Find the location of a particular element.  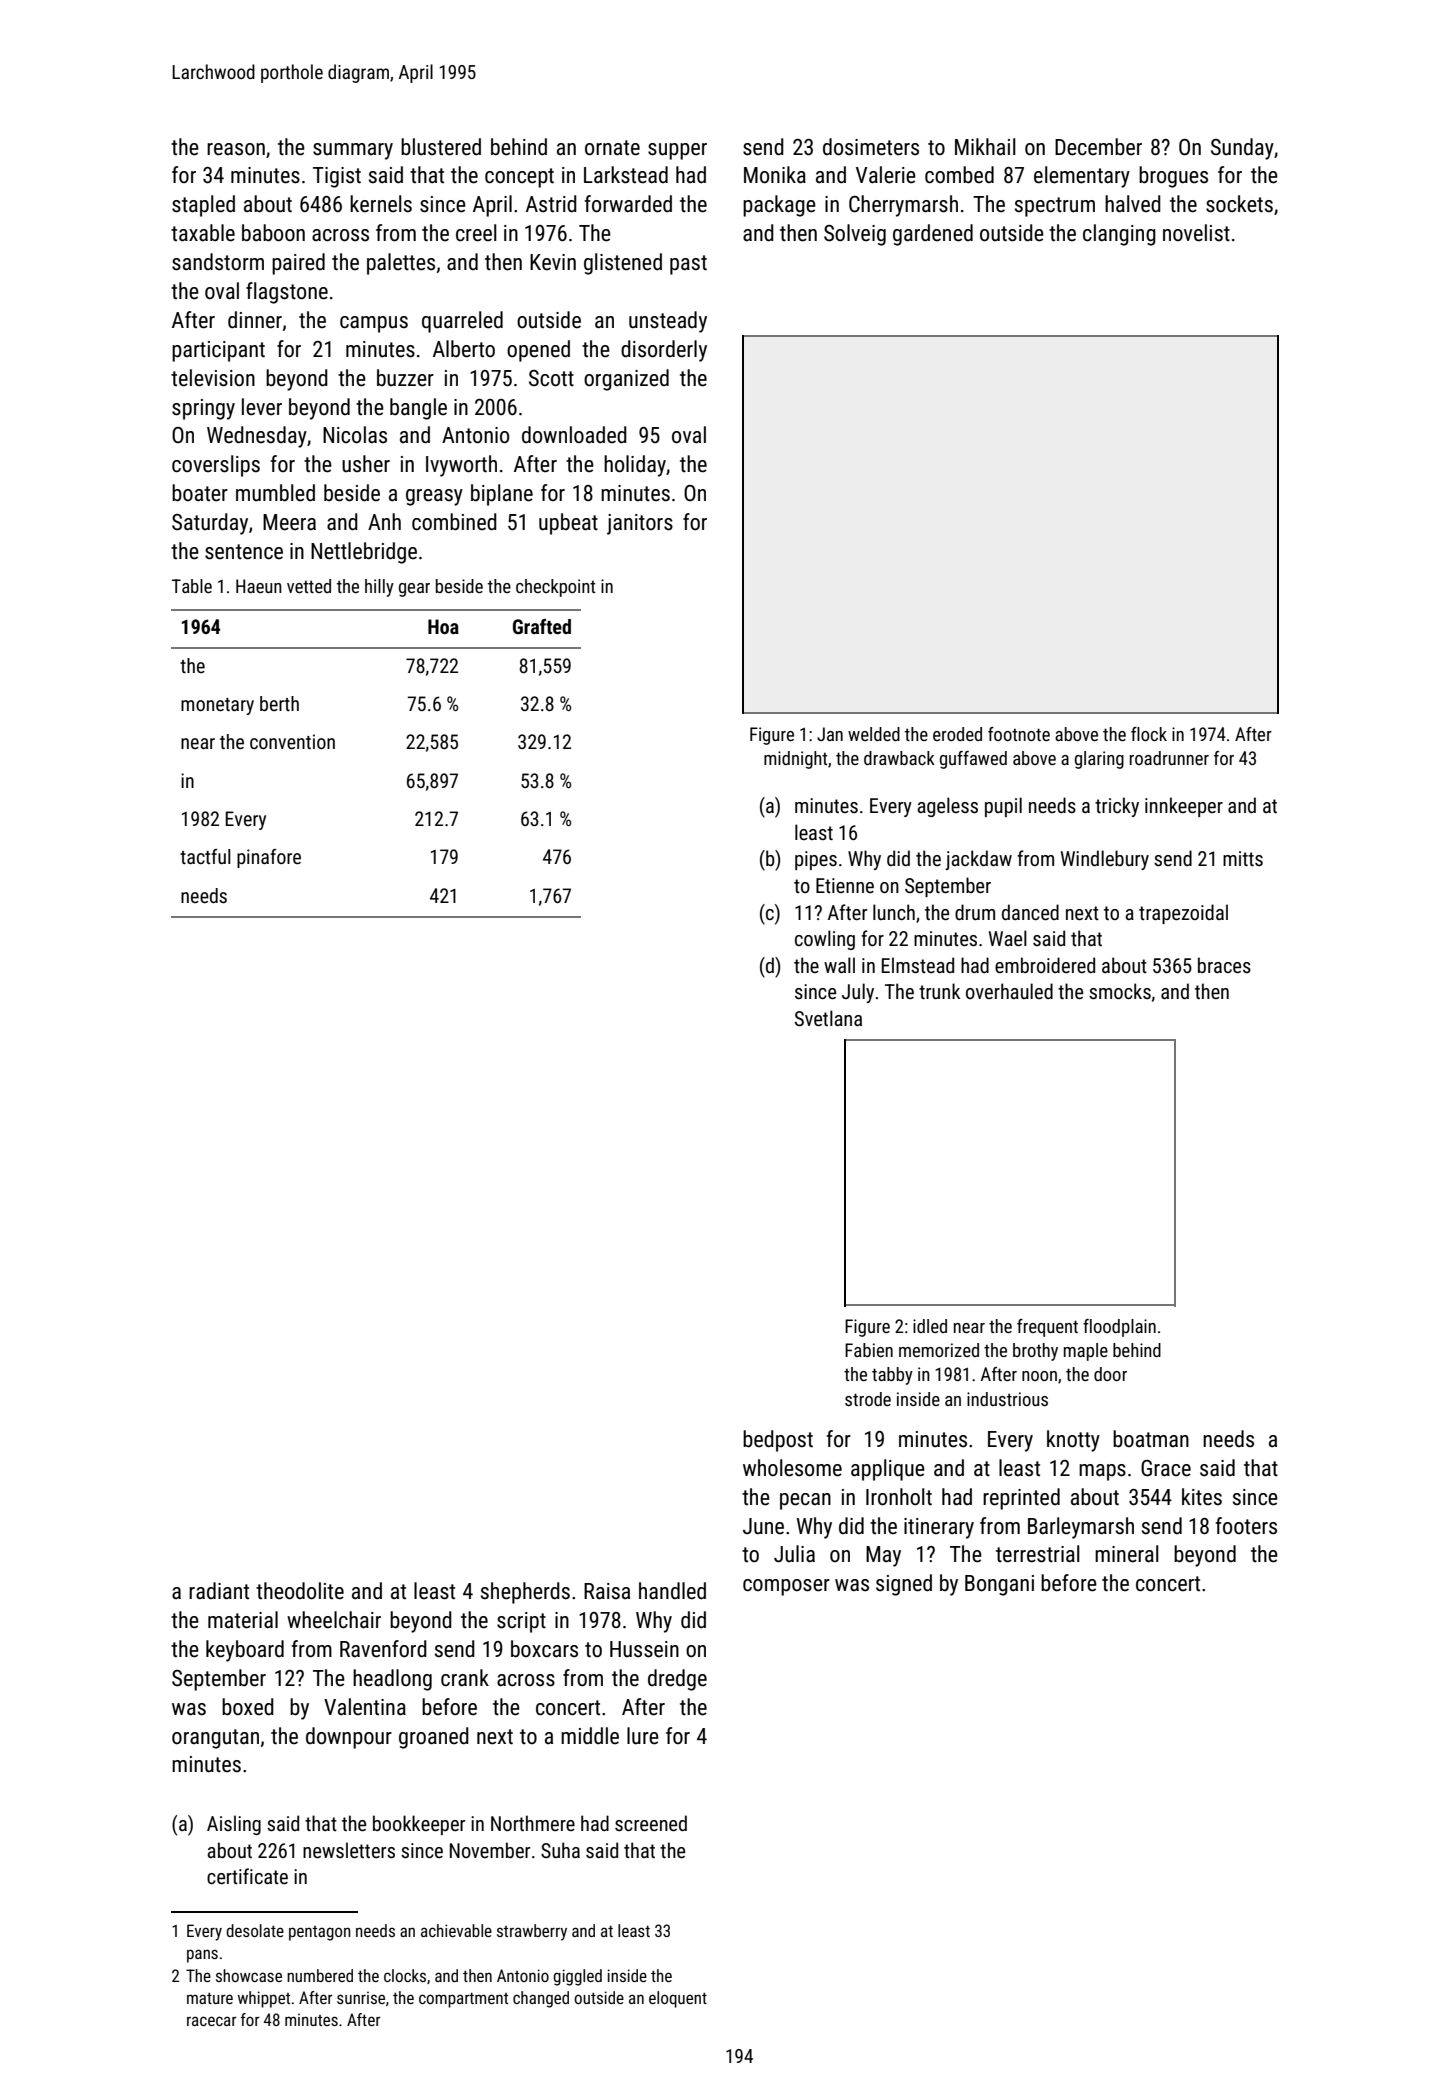

mineral is located at coordinates (1127, 1554).
